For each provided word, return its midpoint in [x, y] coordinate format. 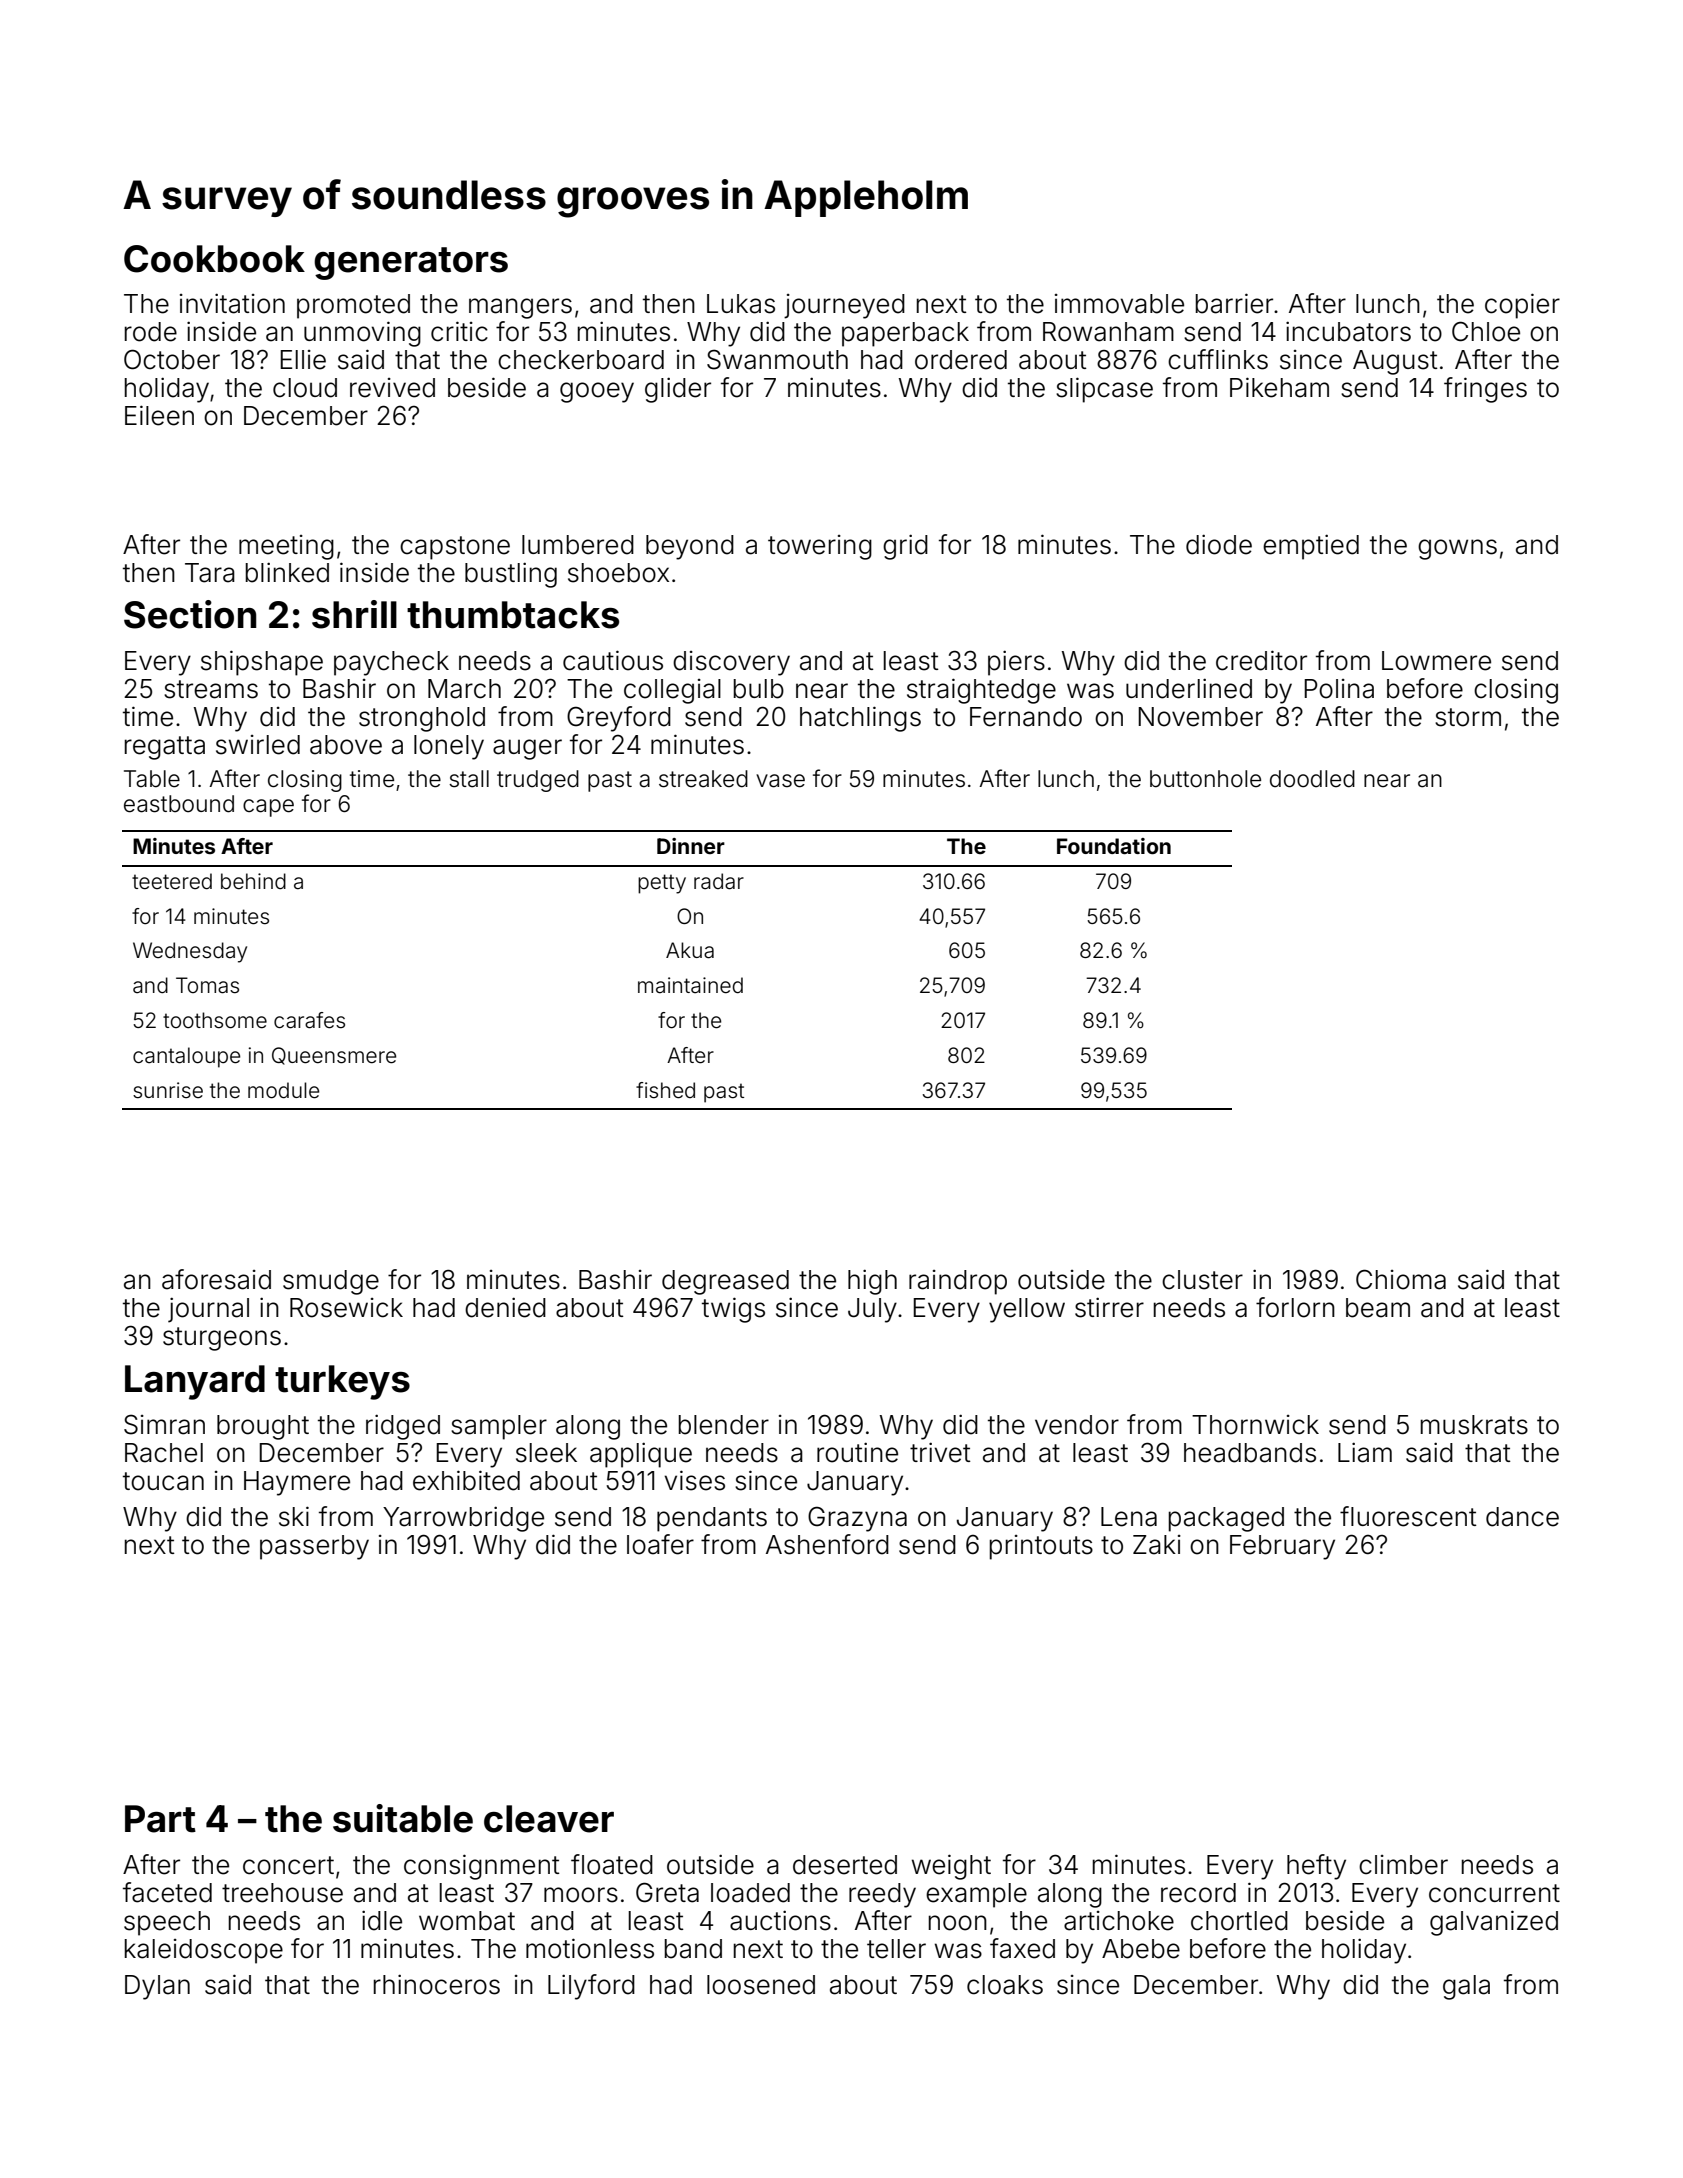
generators [411, 263]
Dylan [157, 1987]
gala [1466, 1987]
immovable [1119, 304]
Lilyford [591, 1987]
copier [1522, 306]
